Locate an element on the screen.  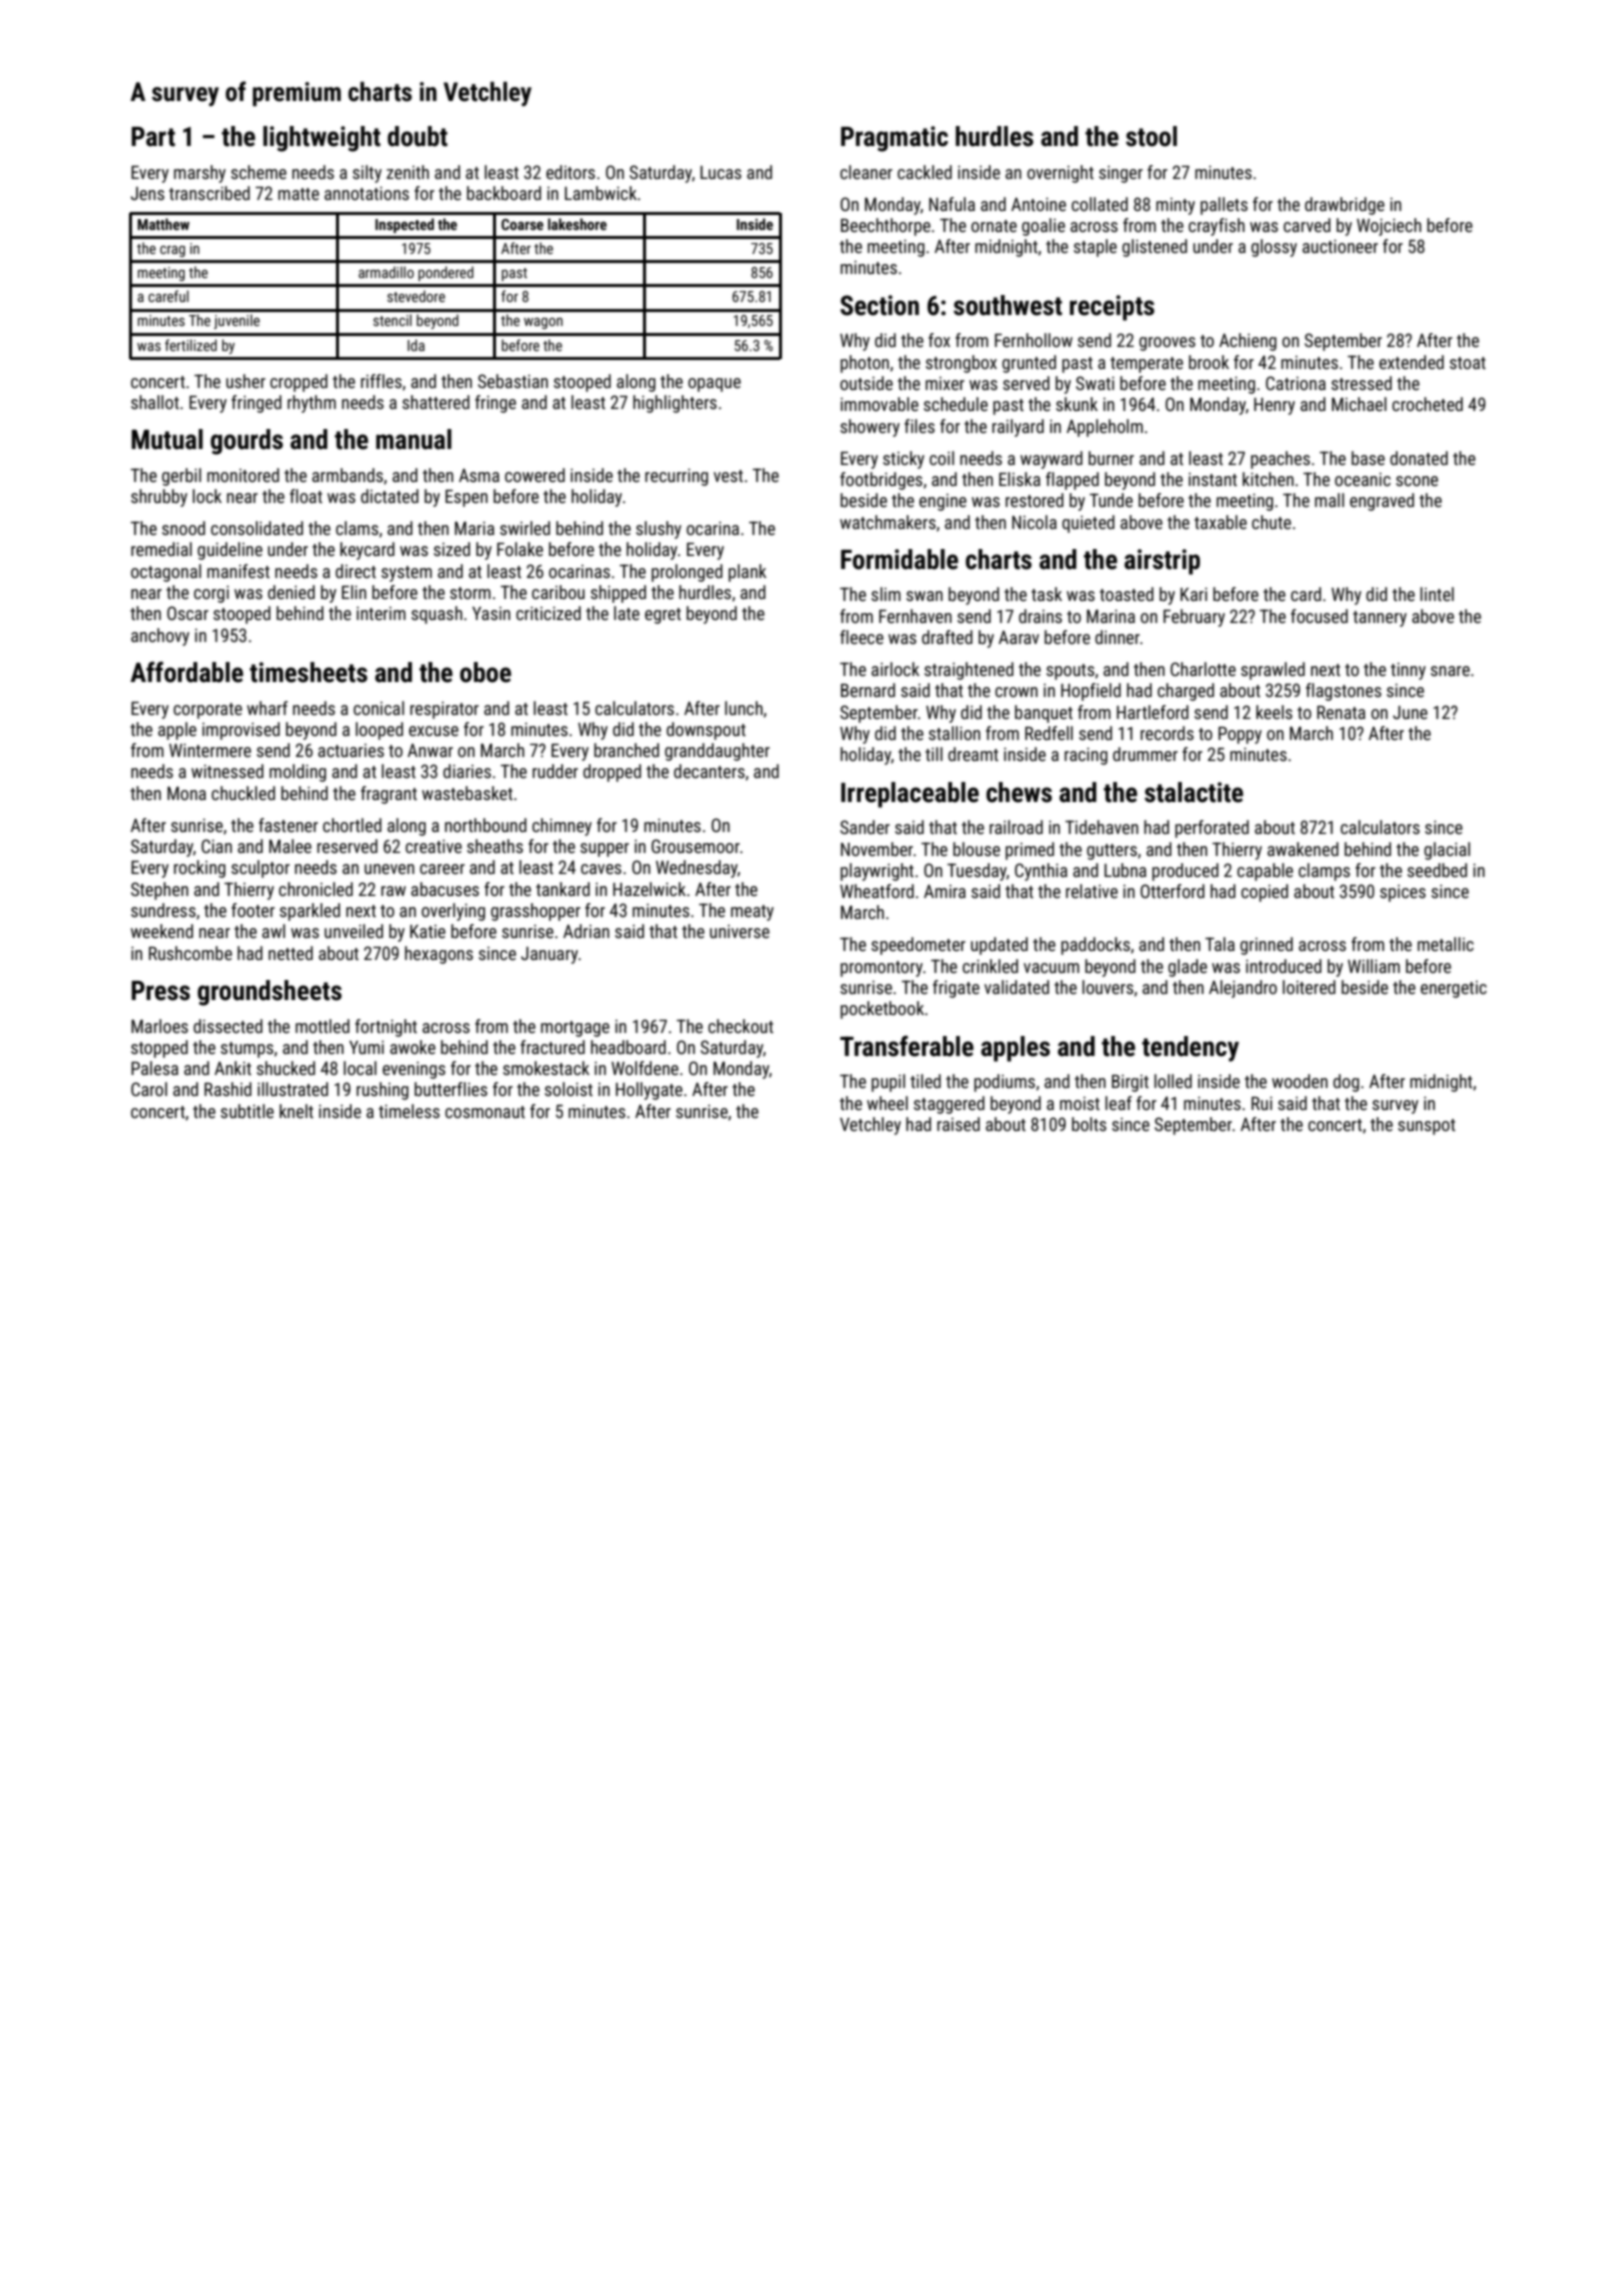
sprawled is located at coordinates (1273, 671).
